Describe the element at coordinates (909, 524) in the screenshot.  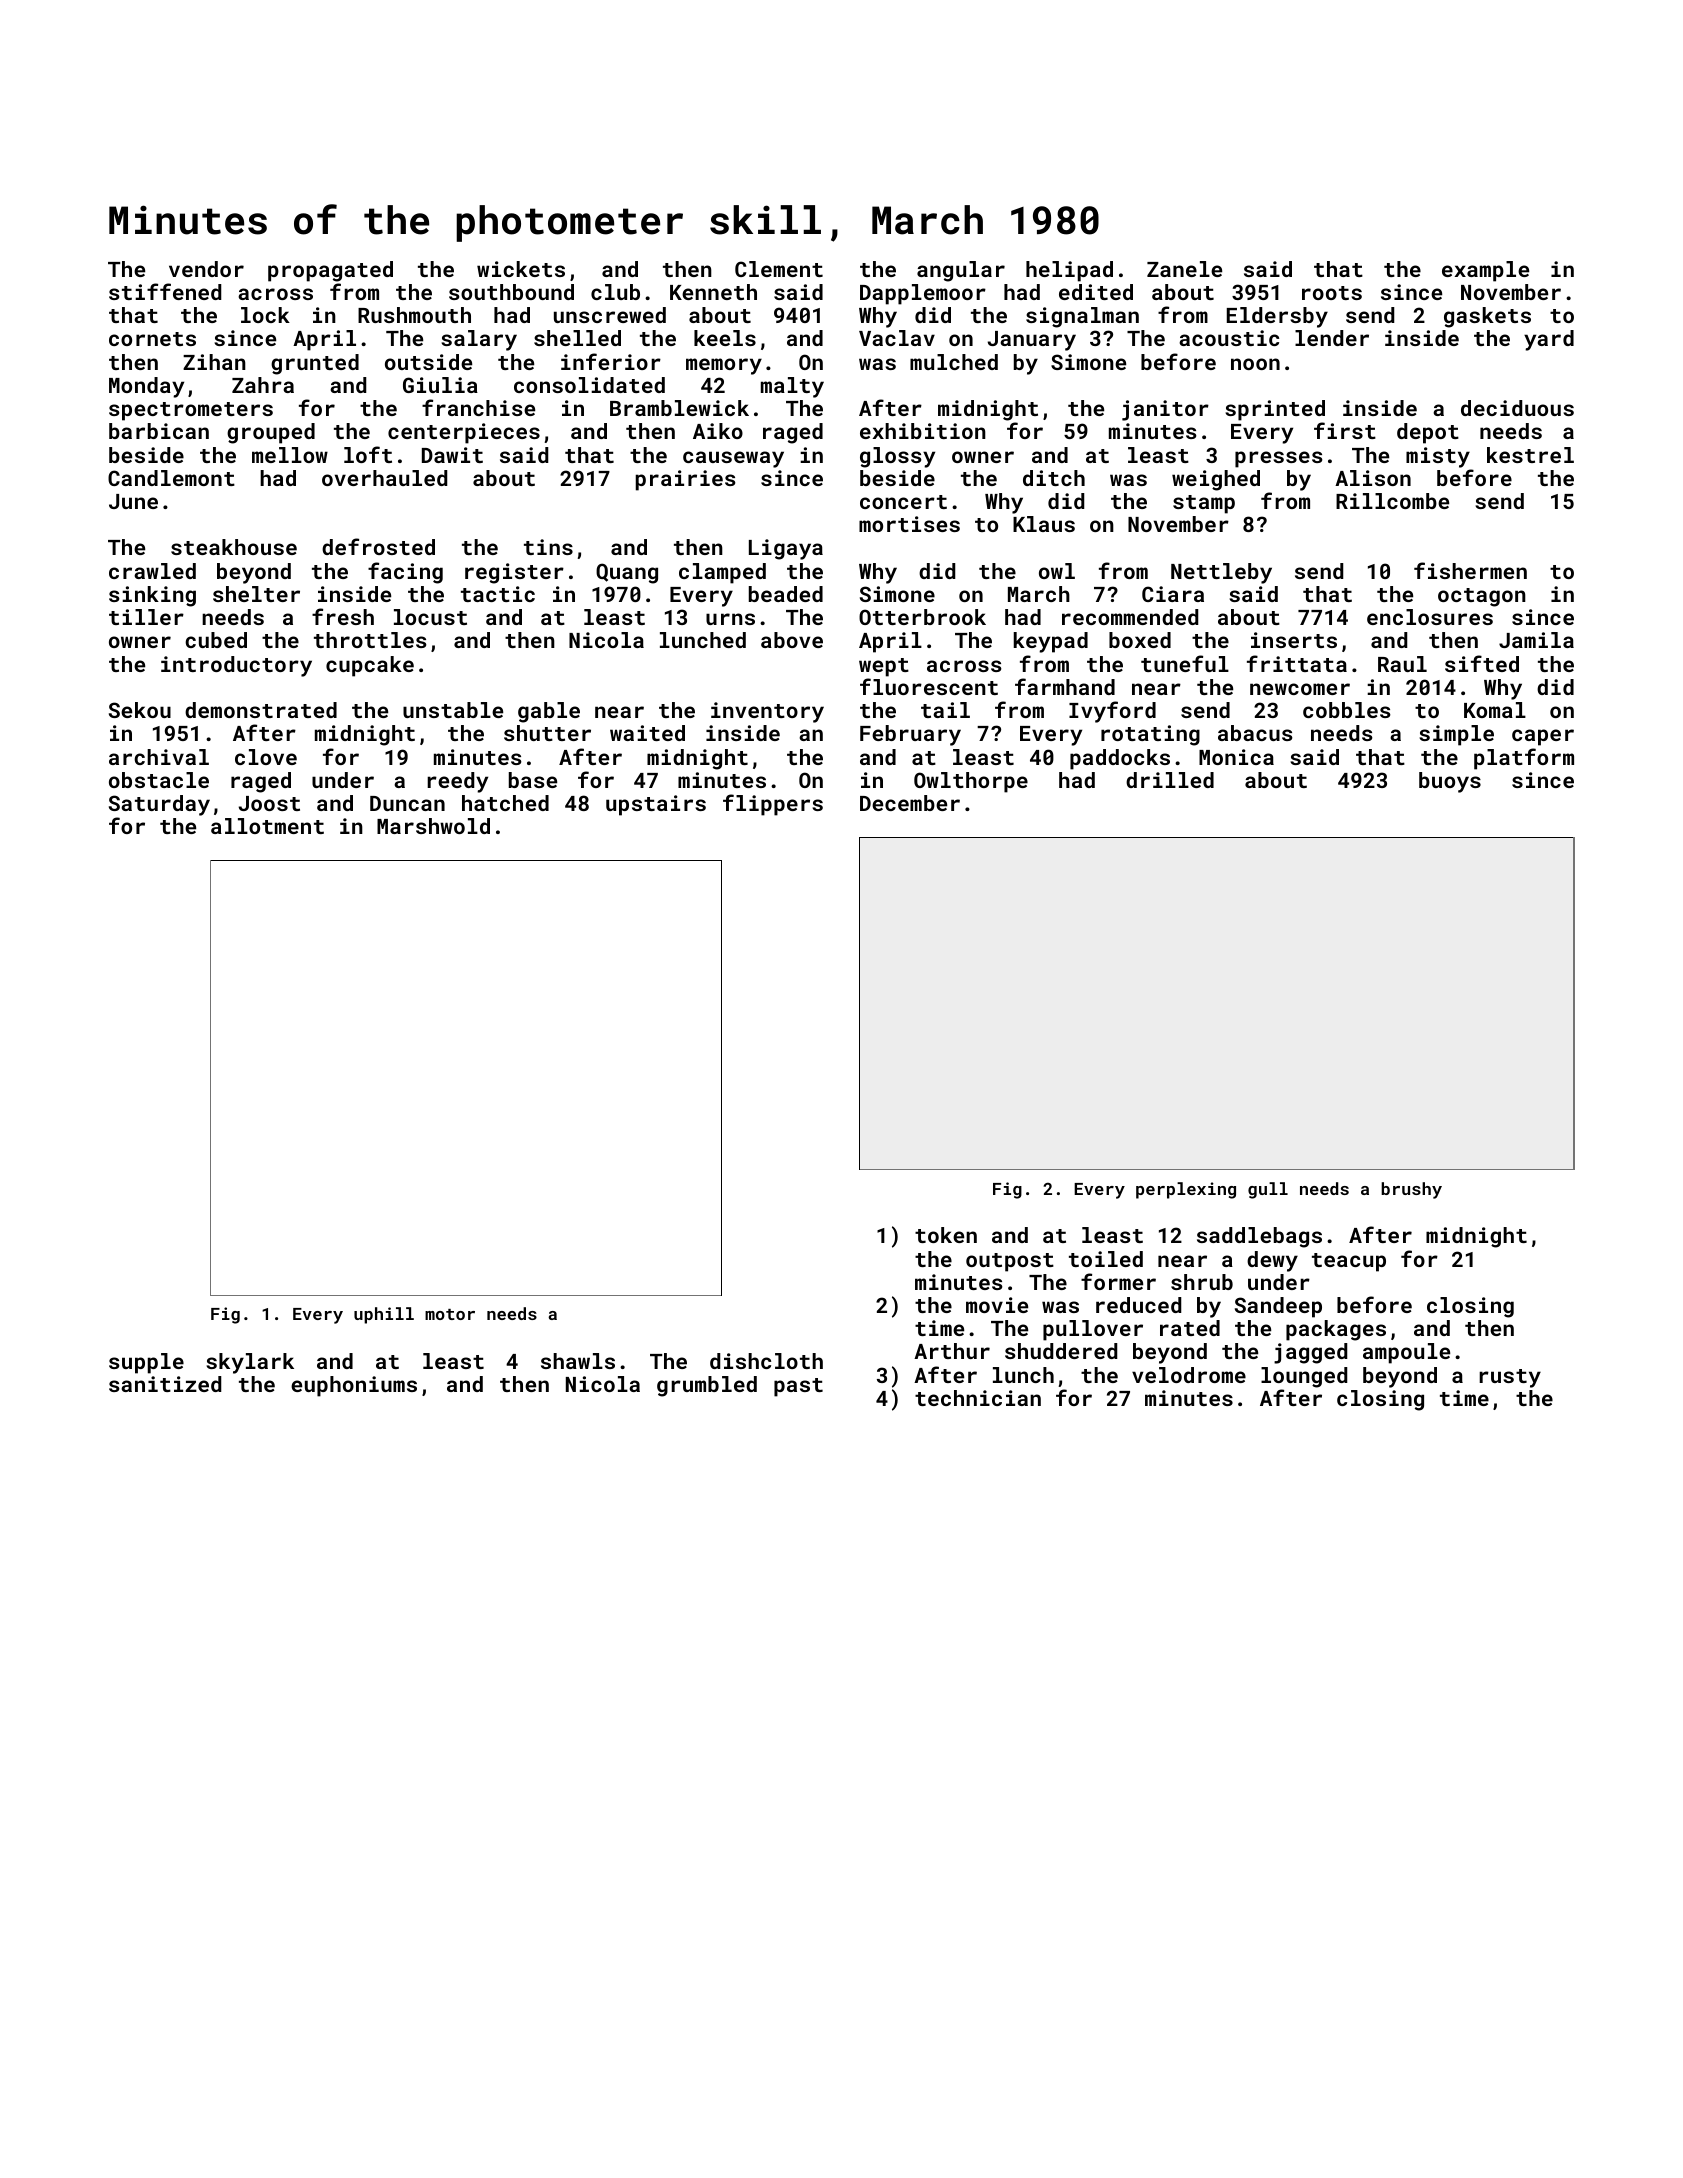
I see `mortises` at that location.
